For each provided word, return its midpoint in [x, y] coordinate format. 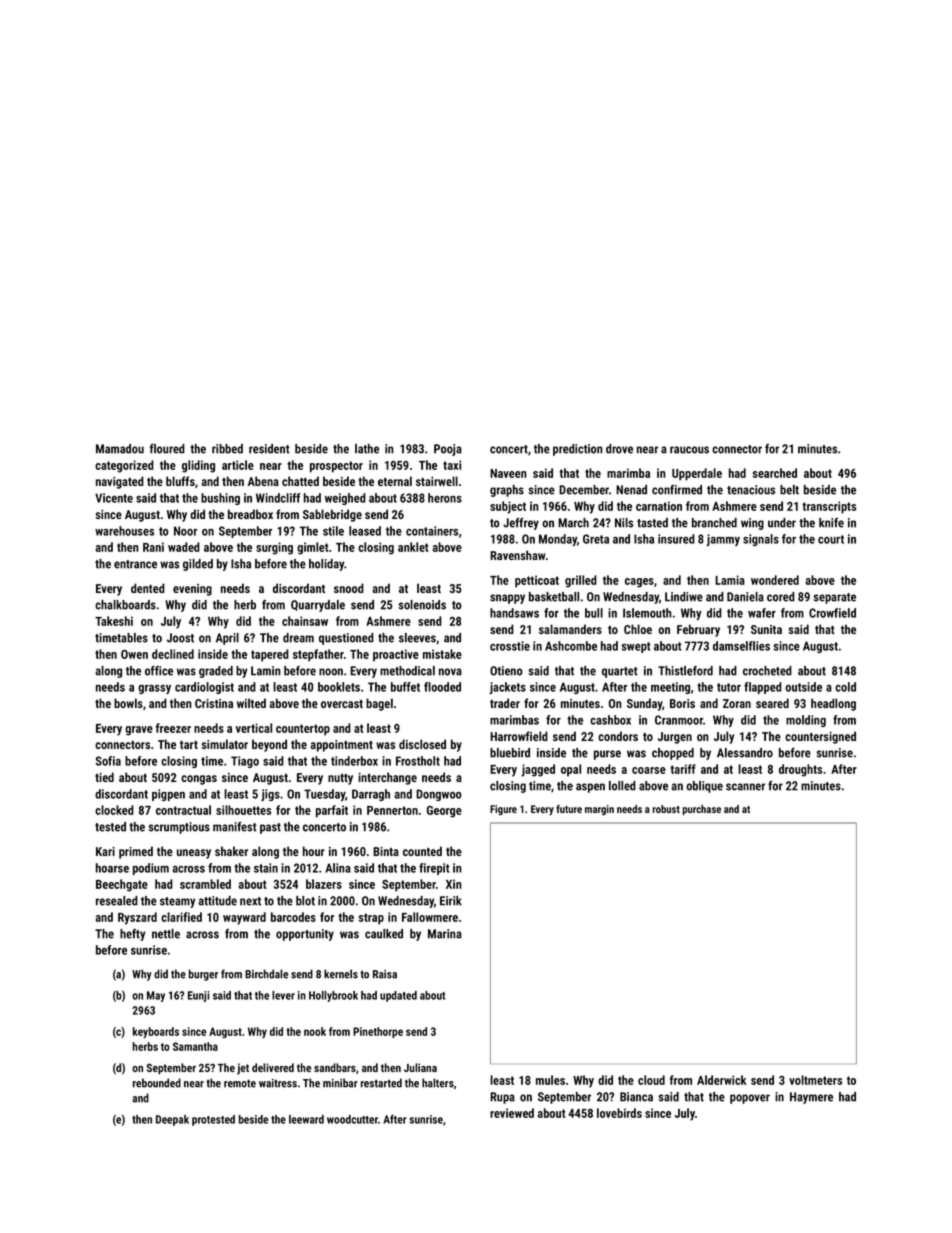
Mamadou [120, 449]
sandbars [335, 1067]
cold [845, 687]
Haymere [811, 1098]
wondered [775, 580]
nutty [340, 779]
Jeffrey [521, 524]
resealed [117, 901]
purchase [702, 810]
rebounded [157, 1083]
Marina [445, 934]
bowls [128, 703]
